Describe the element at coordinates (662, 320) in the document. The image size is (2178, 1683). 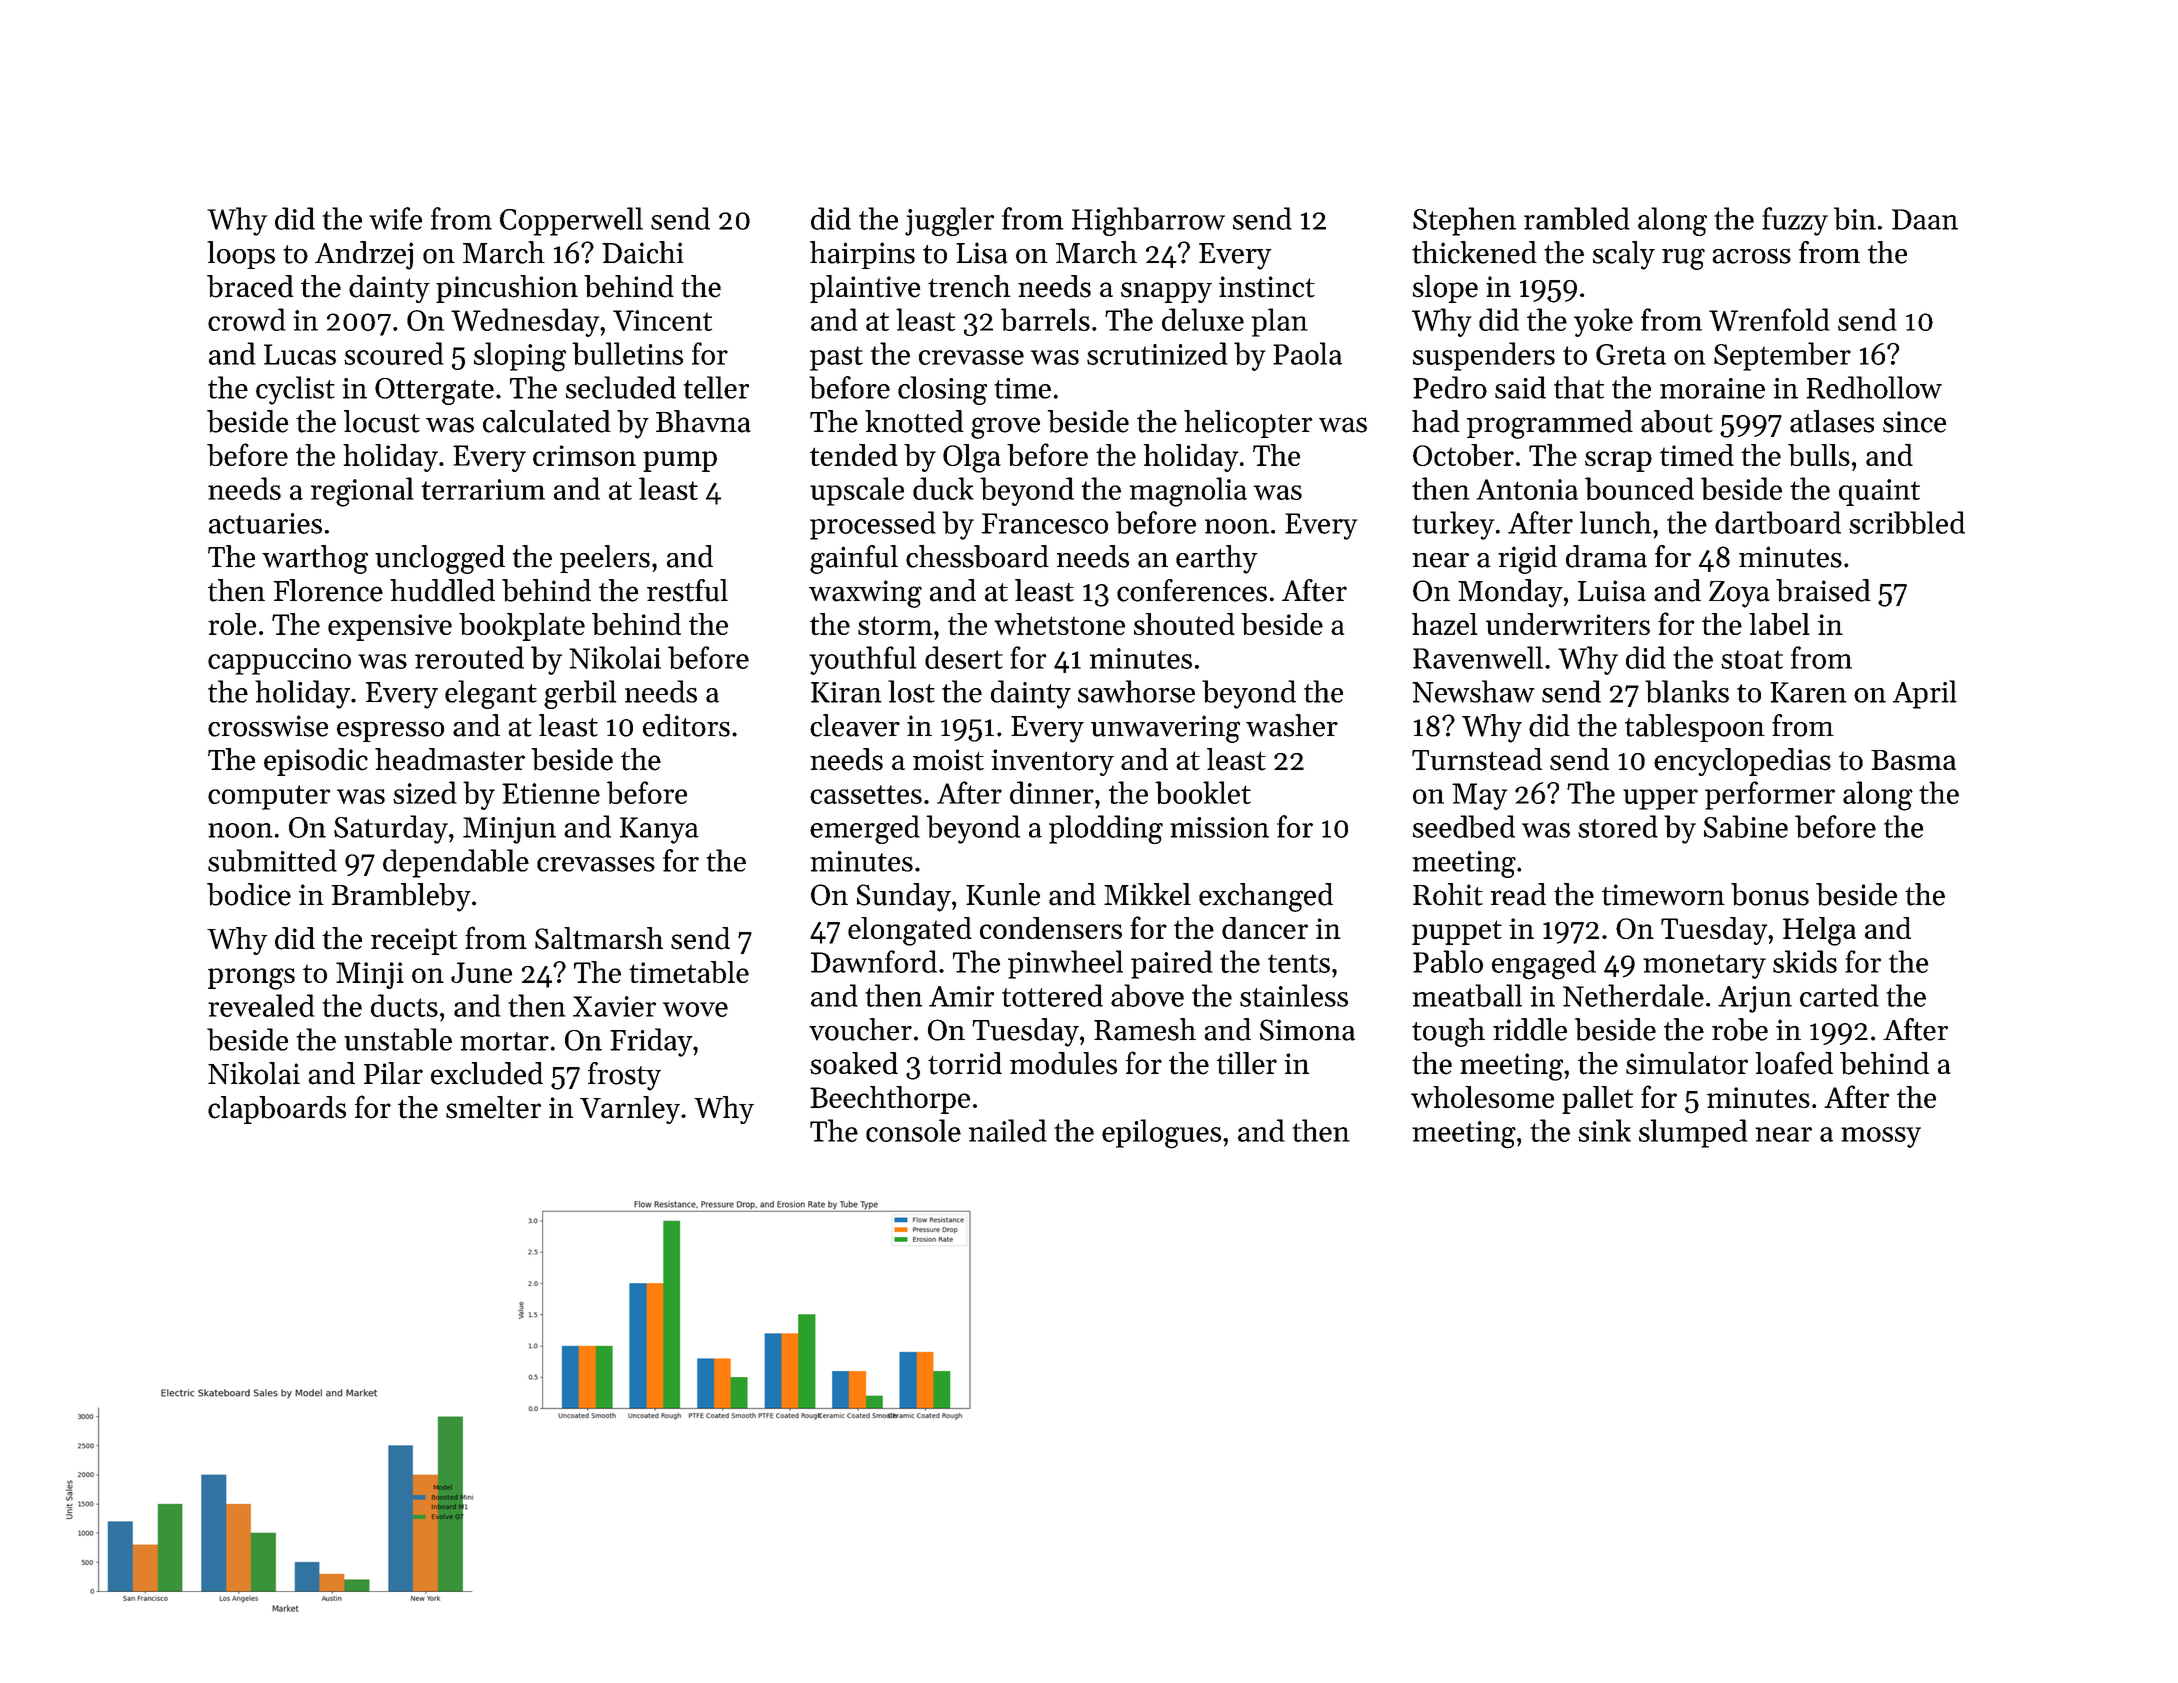
I see `Vincent` at that location.
